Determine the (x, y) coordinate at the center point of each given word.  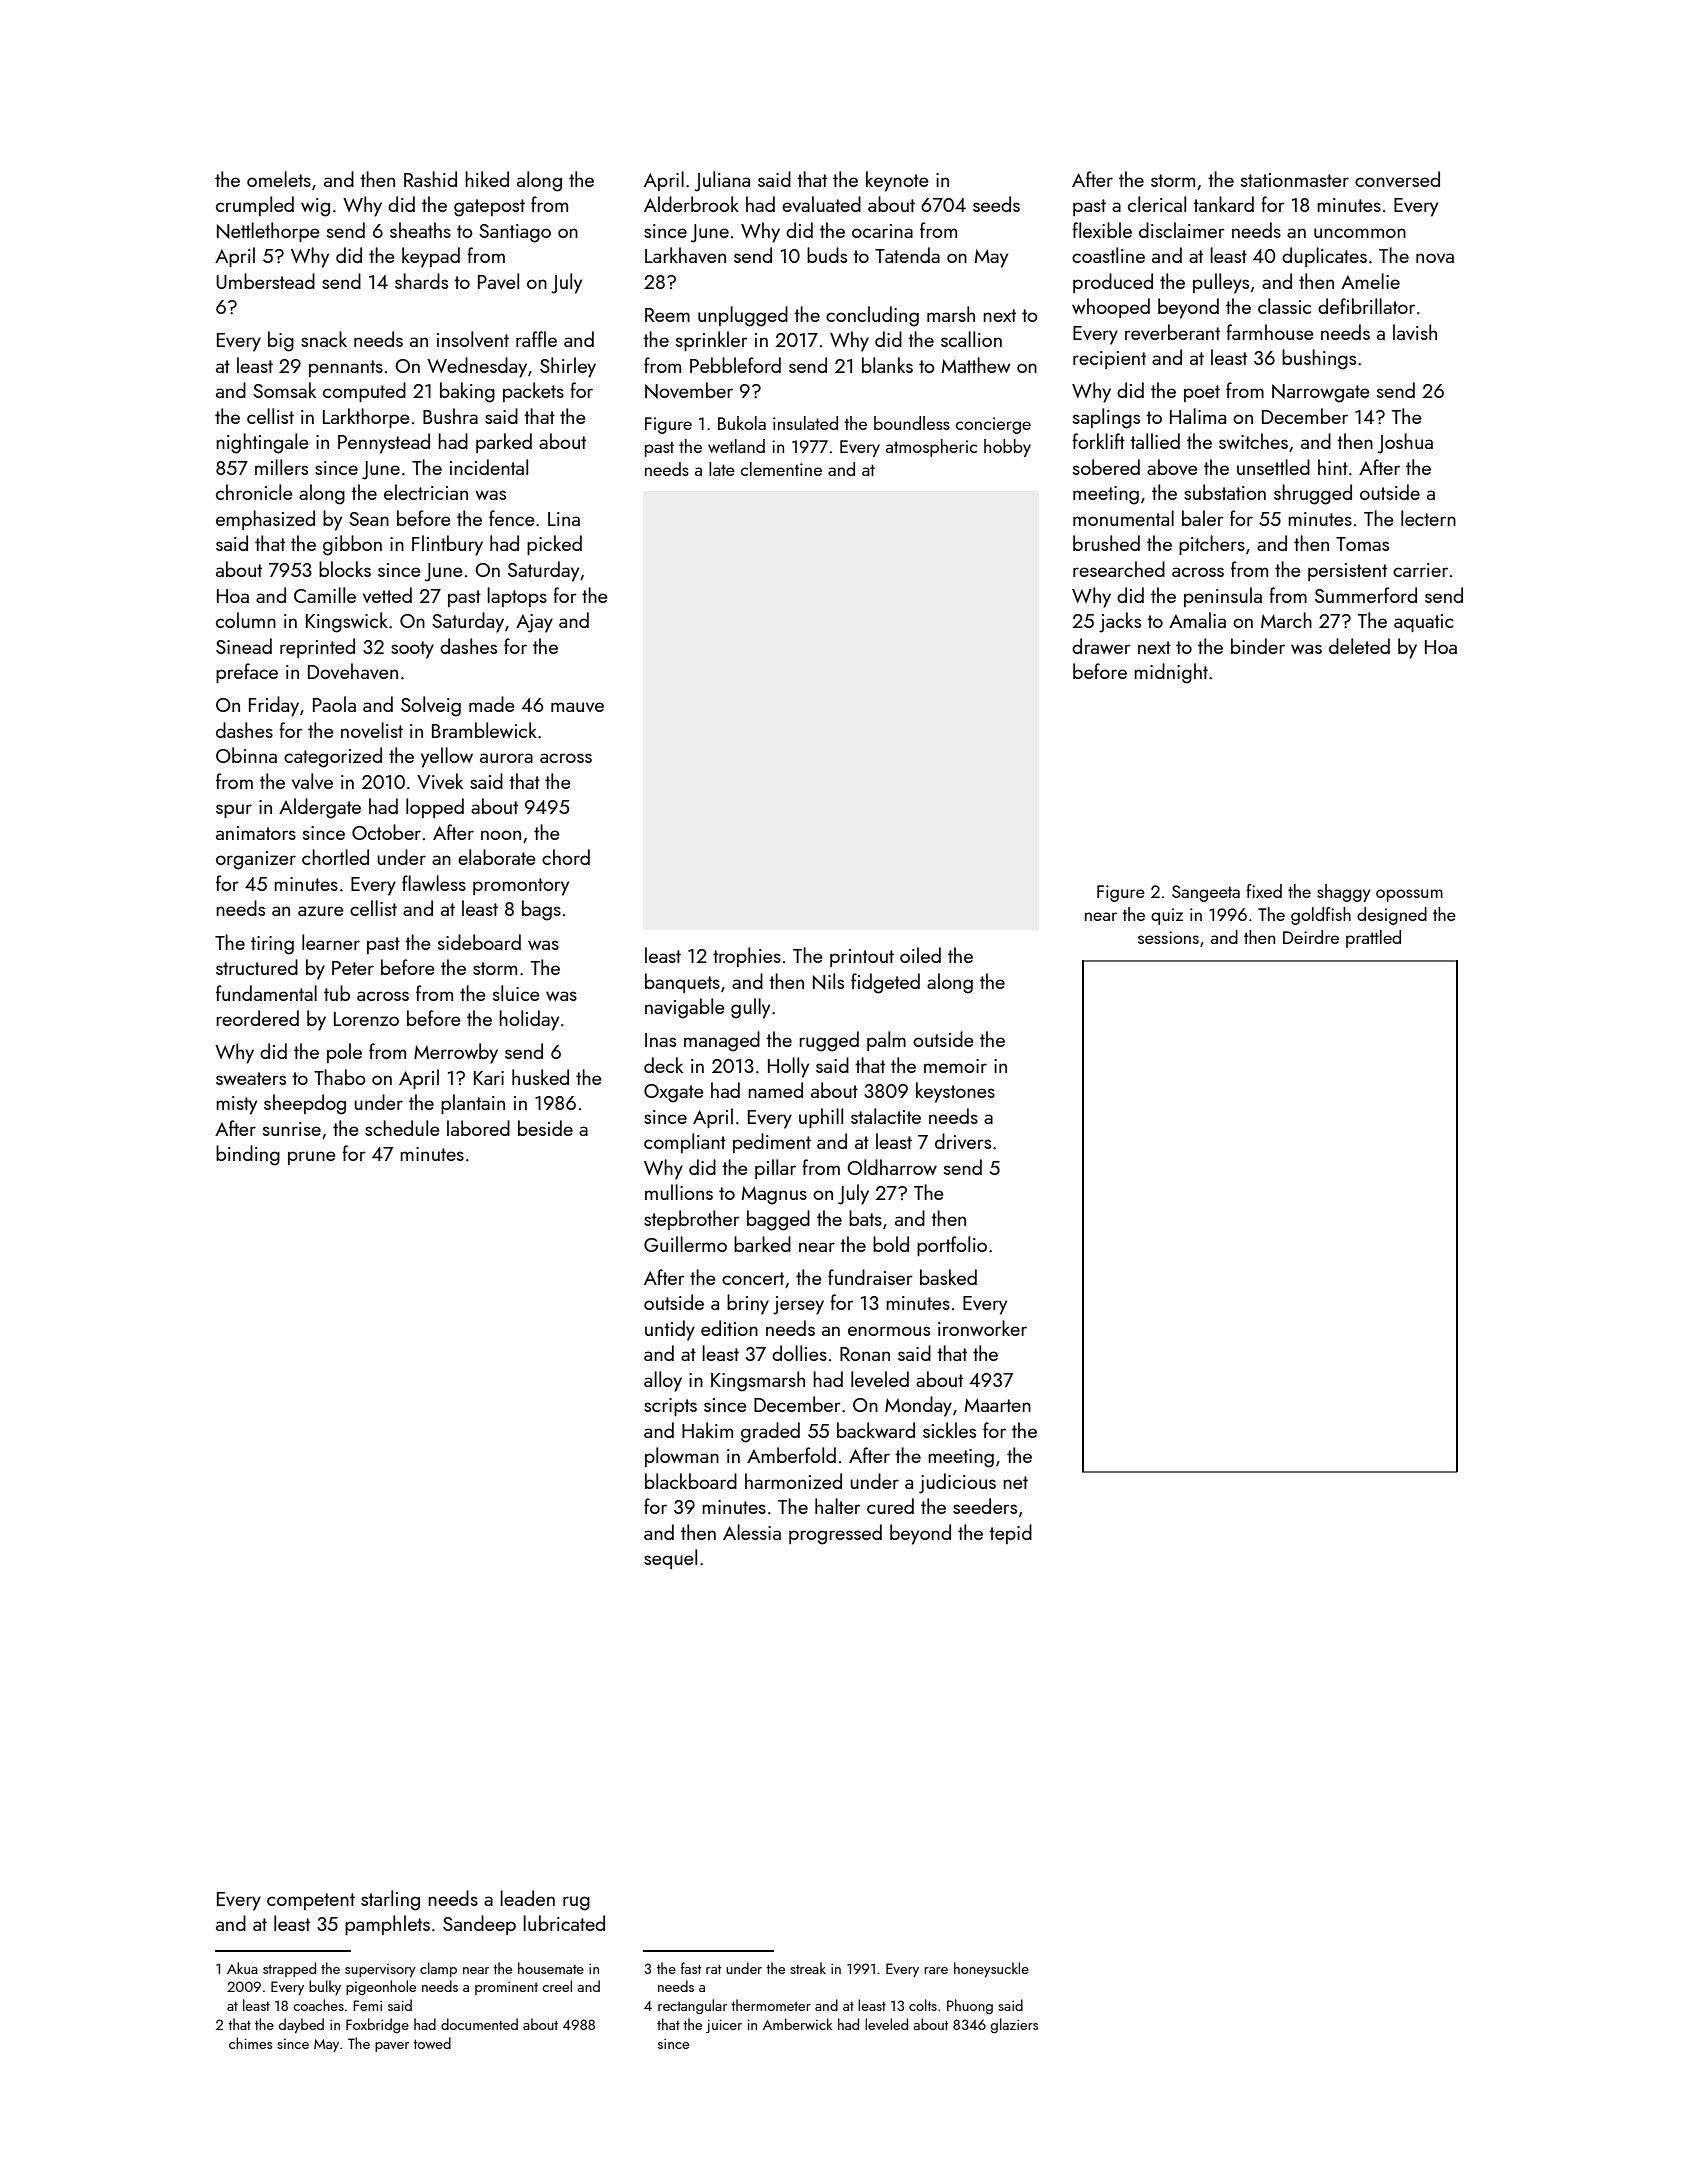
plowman (682, 1457)
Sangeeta (1206, 893)
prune (312, 1158)
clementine (781, 469)
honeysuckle (991, 1969)
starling (390, 1900)
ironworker (982, 1328)
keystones (955, 1092)
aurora (506, 758)
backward (876, 1430)
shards (421, 281)
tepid (1010, 1534)
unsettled (1273, 467)
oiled (920, 955)
